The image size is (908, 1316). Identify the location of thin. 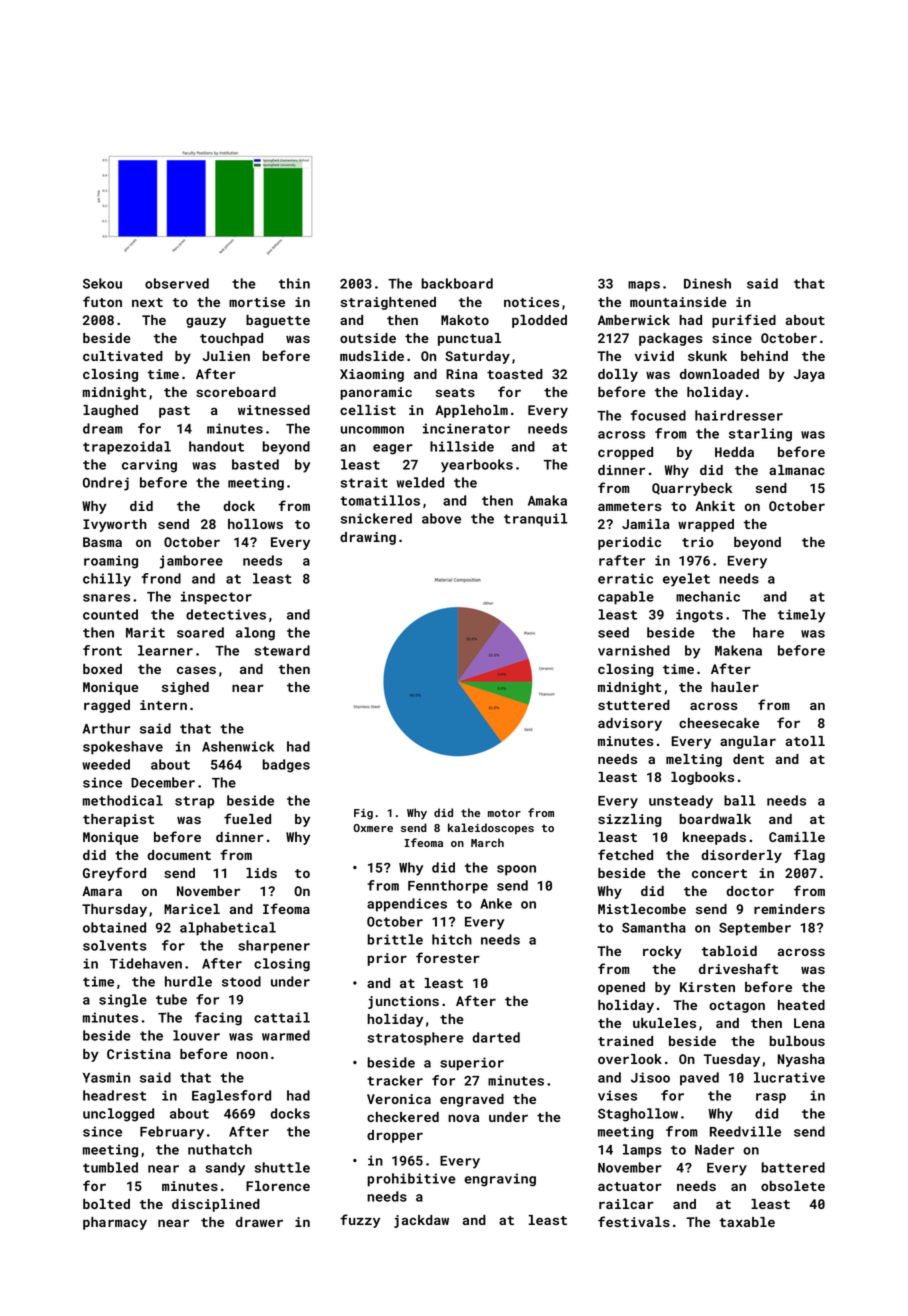
(294, 283).
